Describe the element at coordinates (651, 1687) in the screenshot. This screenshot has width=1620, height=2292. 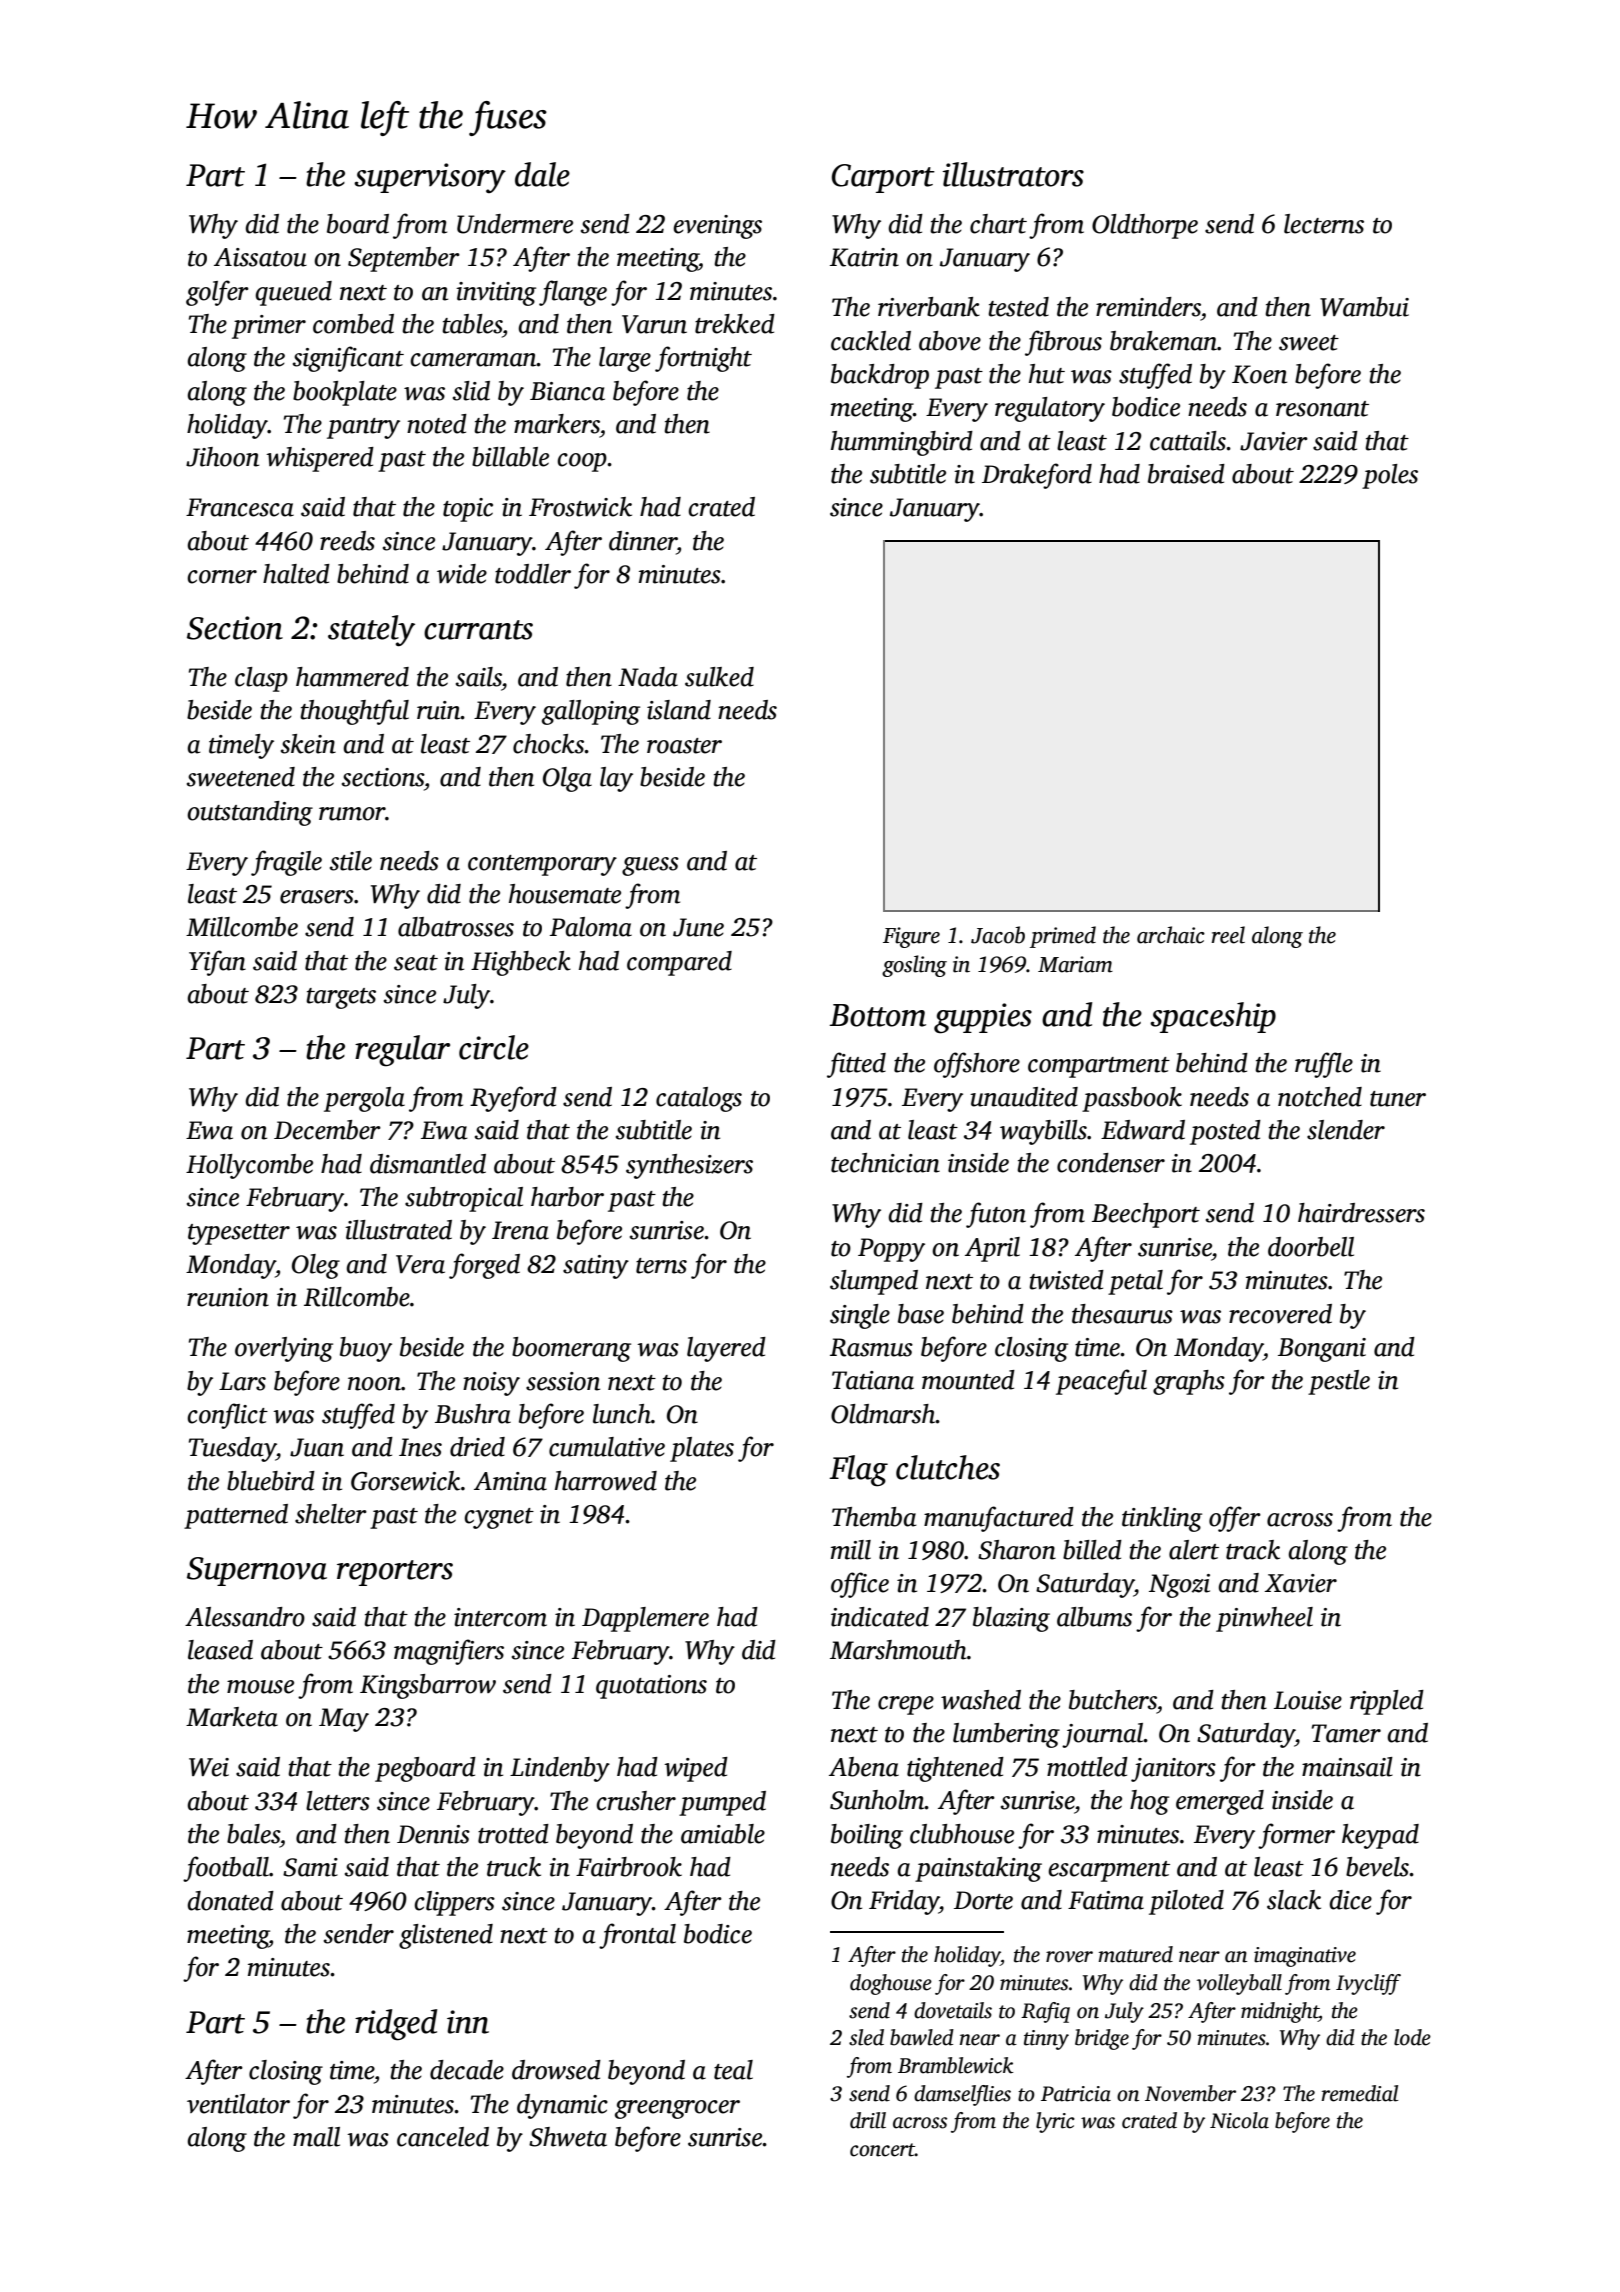
I see `quotations` at that location.
